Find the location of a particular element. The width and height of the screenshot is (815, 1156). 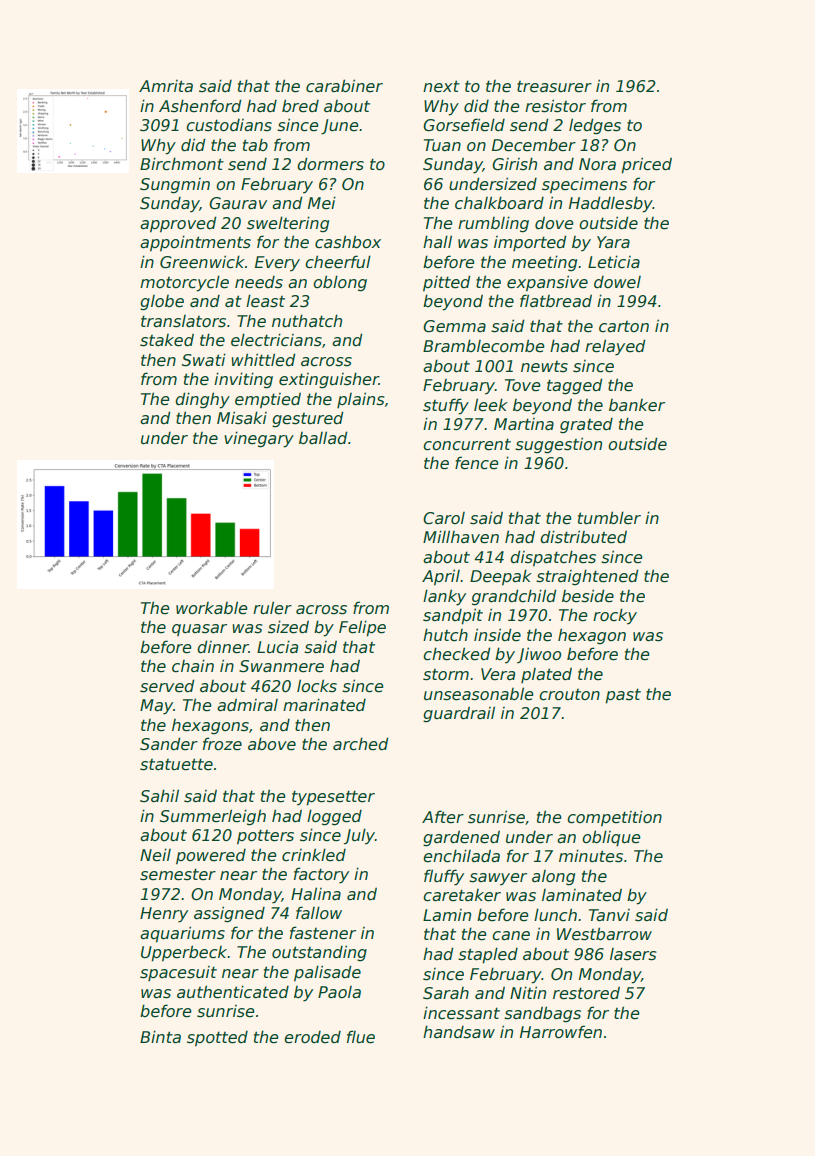

Binta is located at coordinates (160, 1036).
